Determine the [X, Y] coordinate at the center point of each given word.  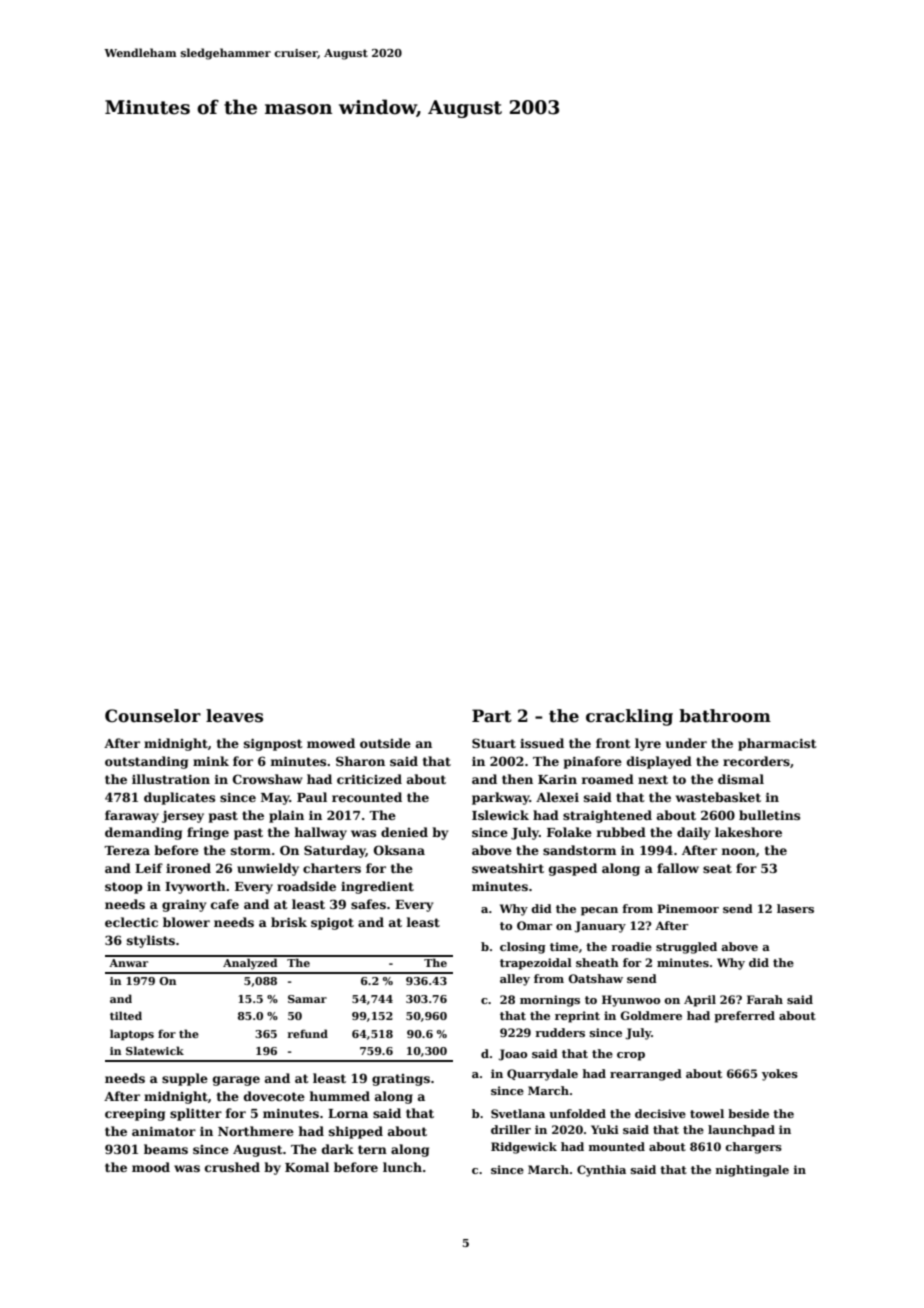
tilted [126, 1015]
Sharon [360, 761]
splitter [196, 1114]
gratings [401, 1080]
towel [707, 1113]
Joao [512, 1055]
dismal [741, 779]
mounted [617, 1146]
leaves [234, 716]
